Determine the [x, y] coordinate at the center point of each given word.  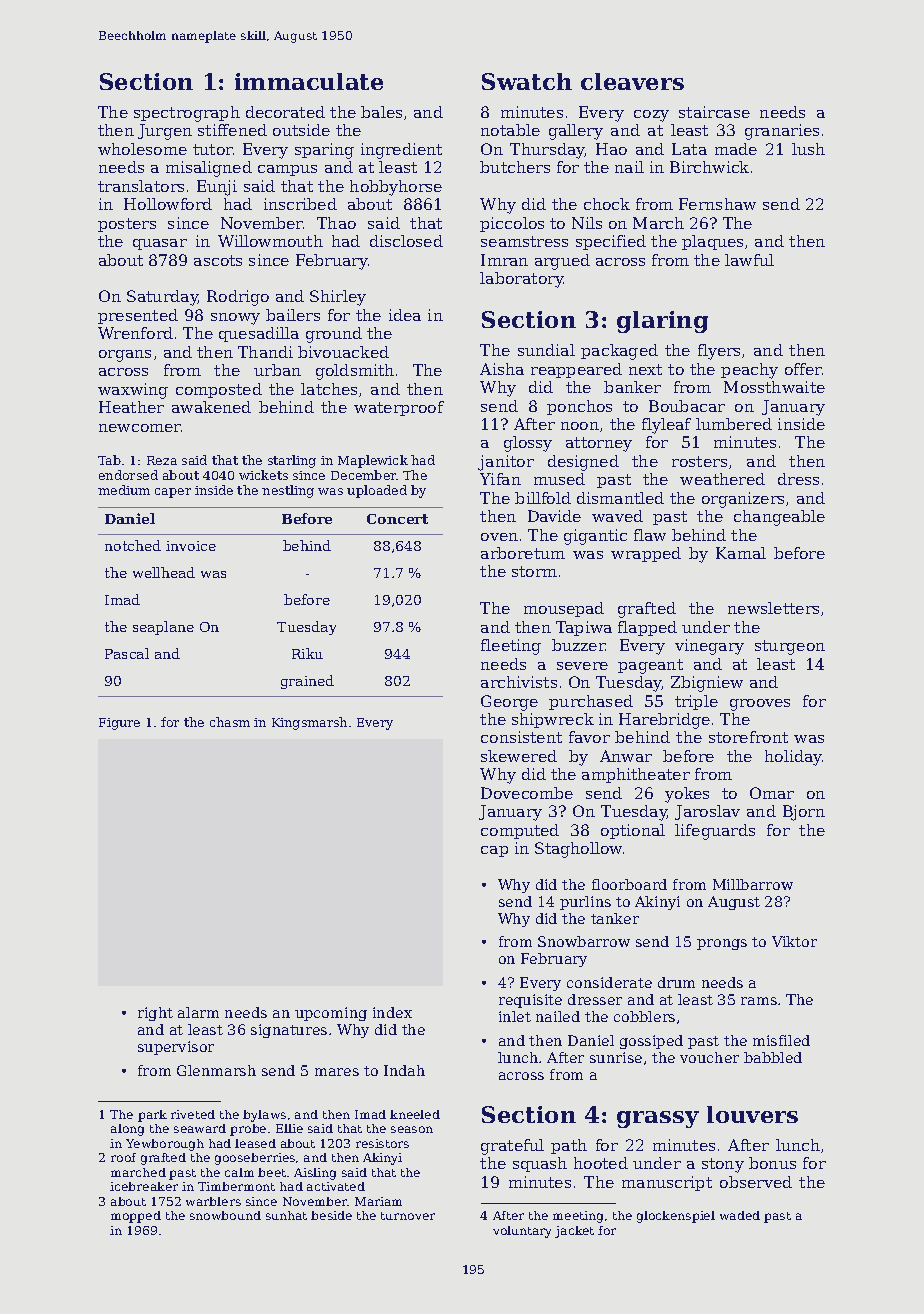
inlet [515, 1016]
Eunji [217, 188]
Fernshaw [717, 204]
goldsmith [355, 372]
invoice [191, 546]
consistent [521, 737]
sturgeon [790, 647]
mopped [136, 1217]
